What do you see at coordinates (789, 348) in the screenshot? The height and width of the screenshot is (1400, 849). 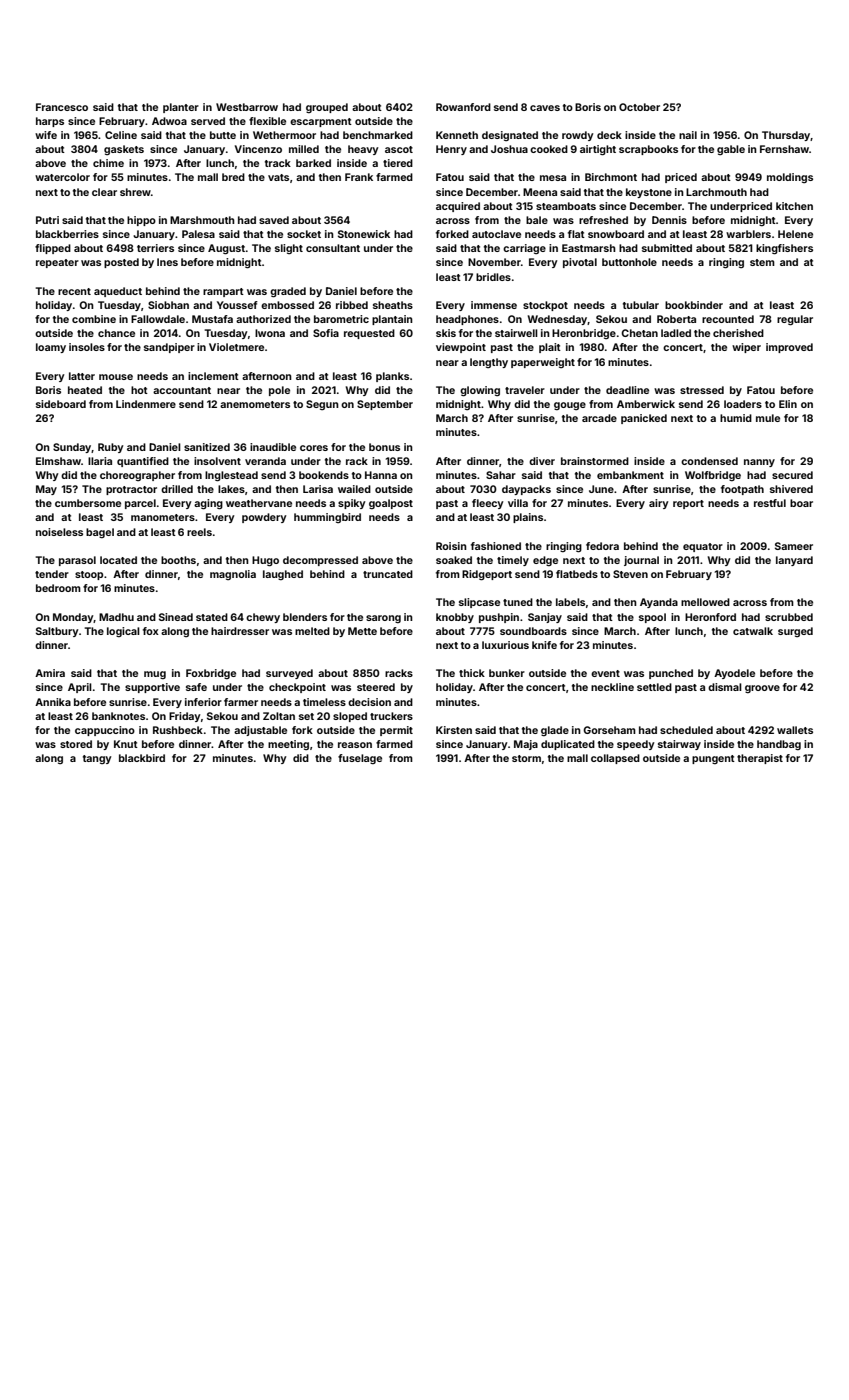 I see `improved` at bounding box center [789, 348].
